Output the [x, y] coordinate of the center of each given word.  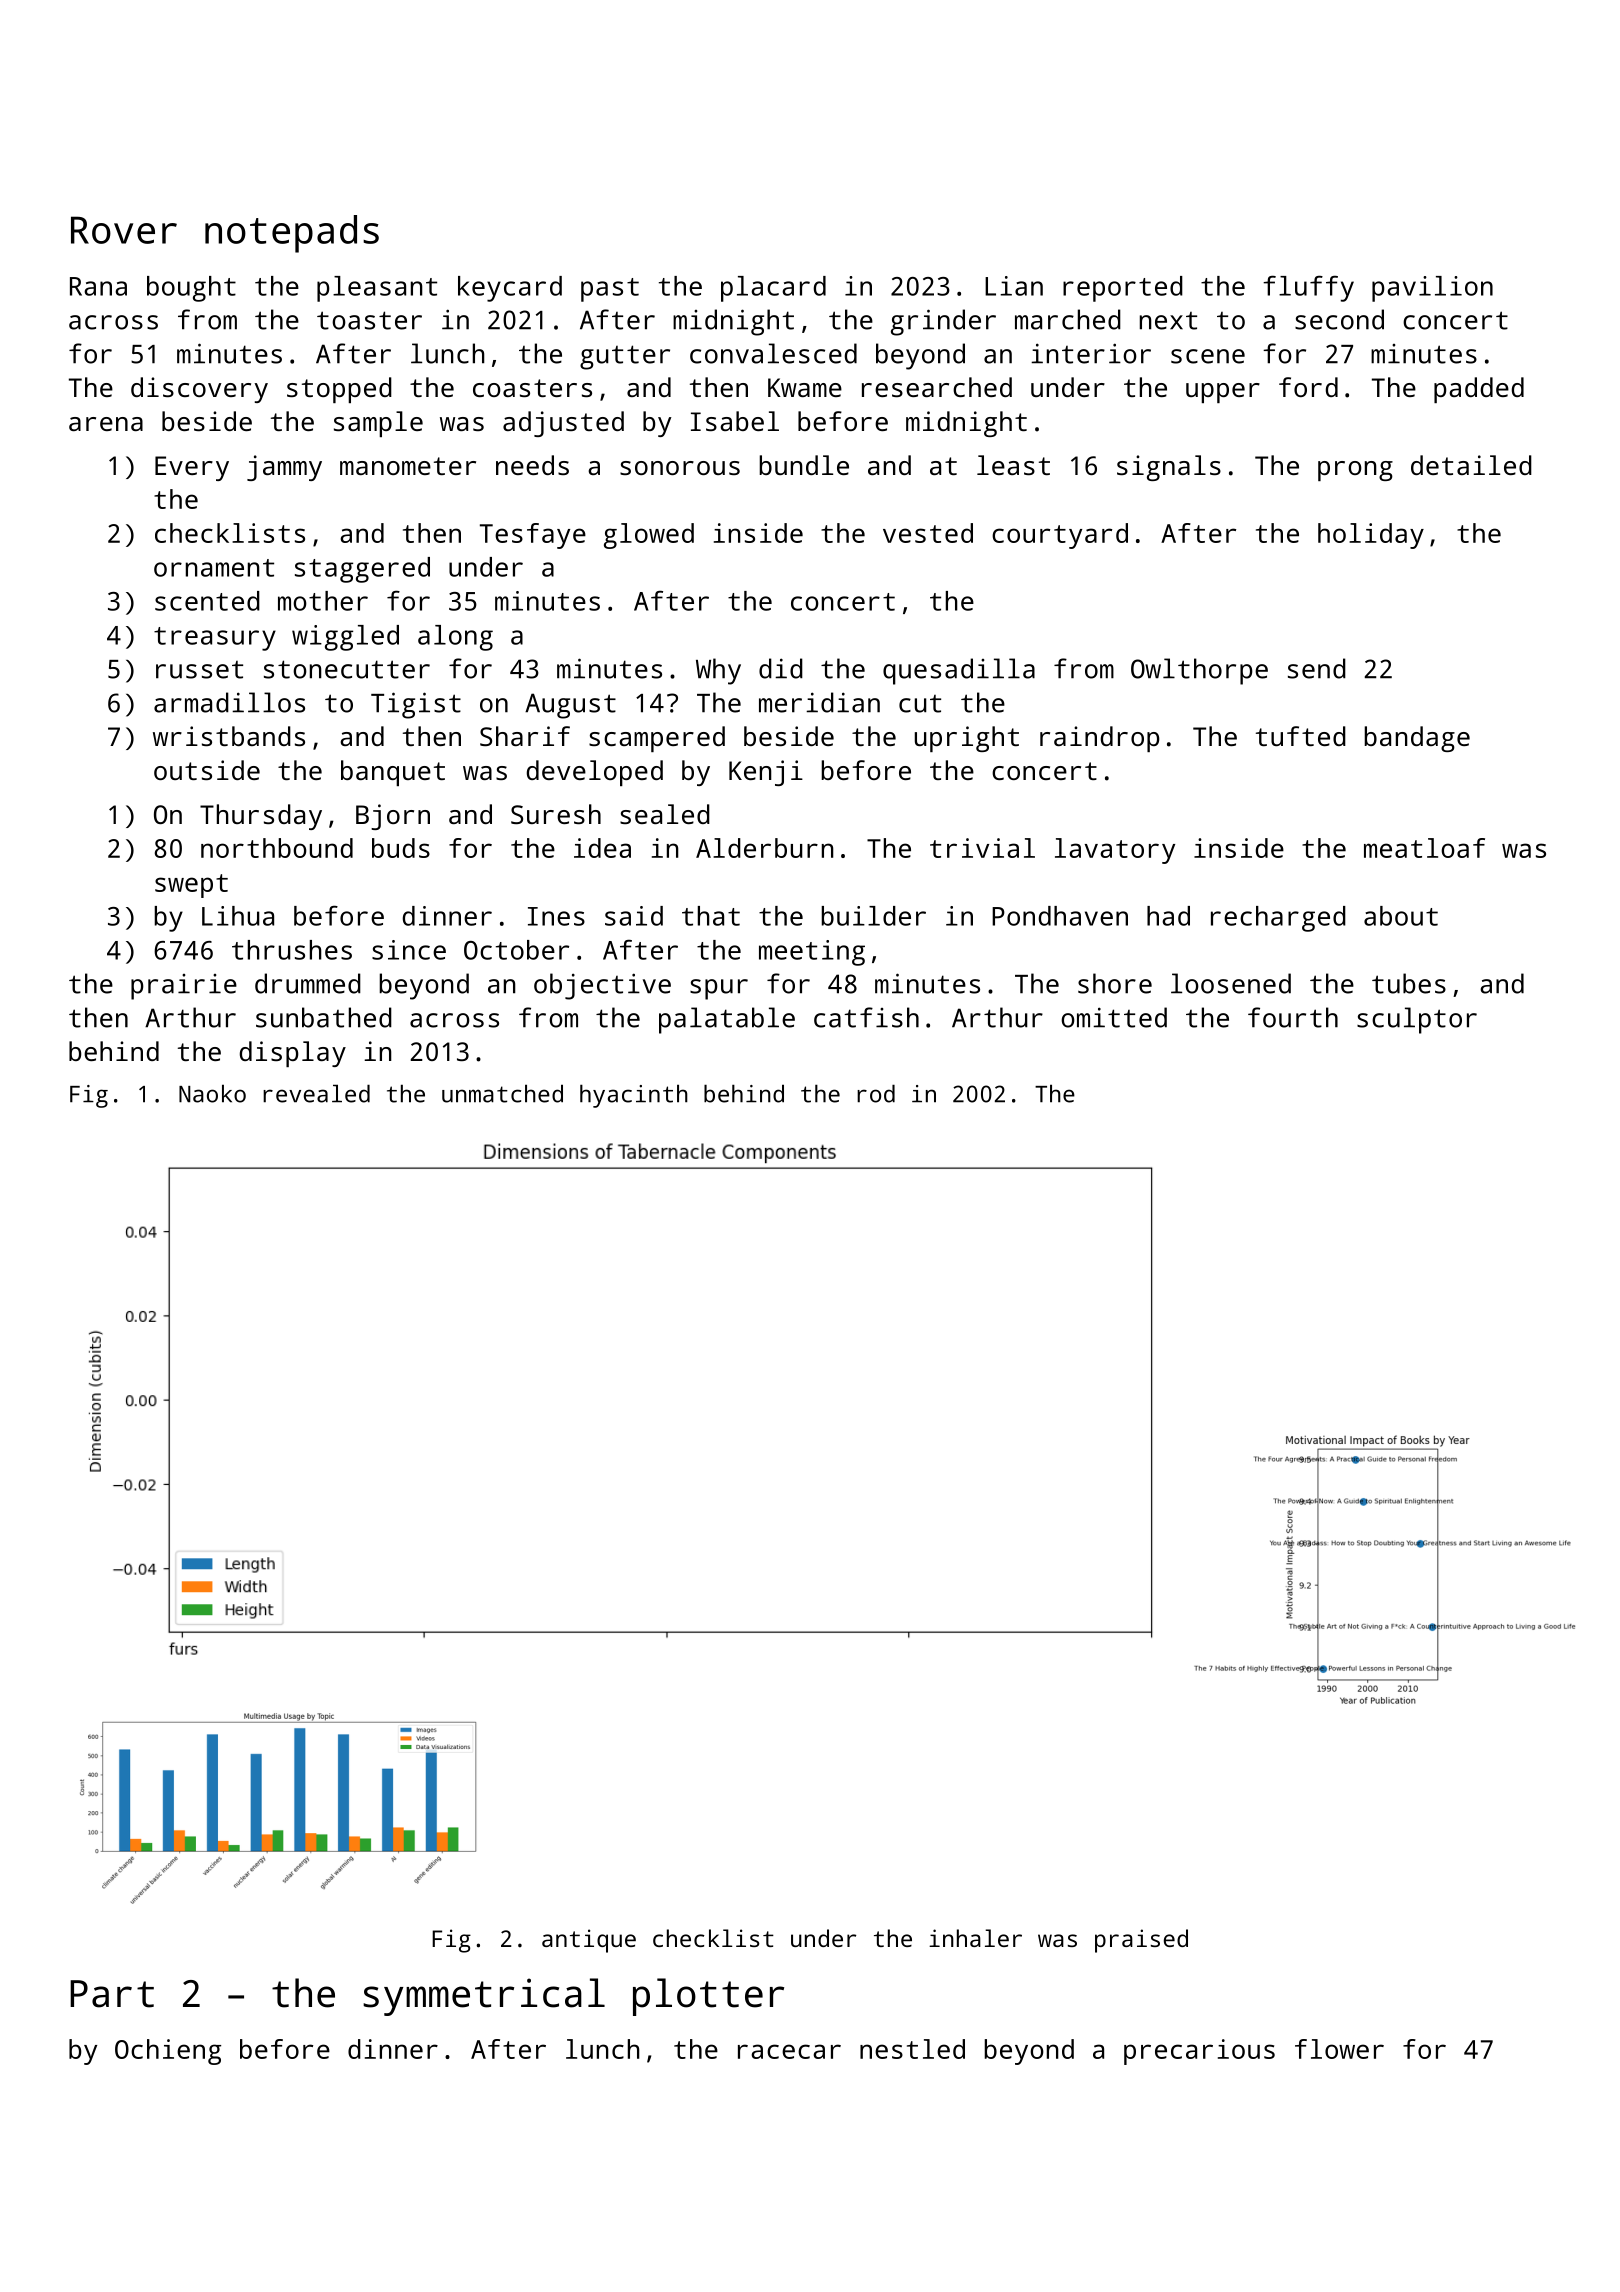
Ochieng [168, 2052]
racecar [789, 2051]
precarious [1199, 2052]
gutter [625, 357]
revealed [316, 1093]
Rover [124, 230]
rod [876, 1093]
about [1401, 916]
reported [1123, 289]
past [610, 290]
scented [207, 601]
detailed [1471, 465]
